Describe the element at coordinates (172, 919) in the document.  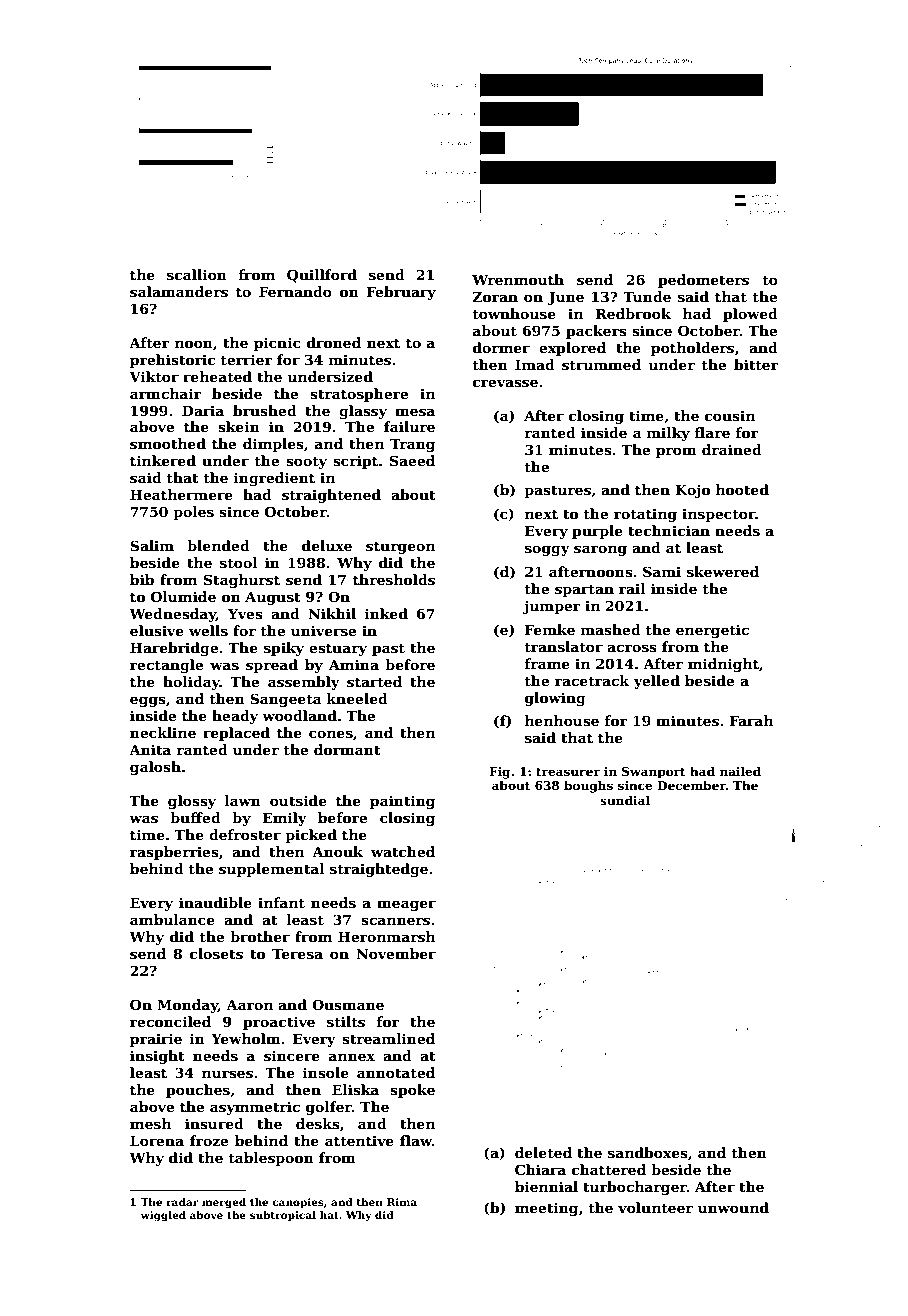
I see `ambulance` at that location.
